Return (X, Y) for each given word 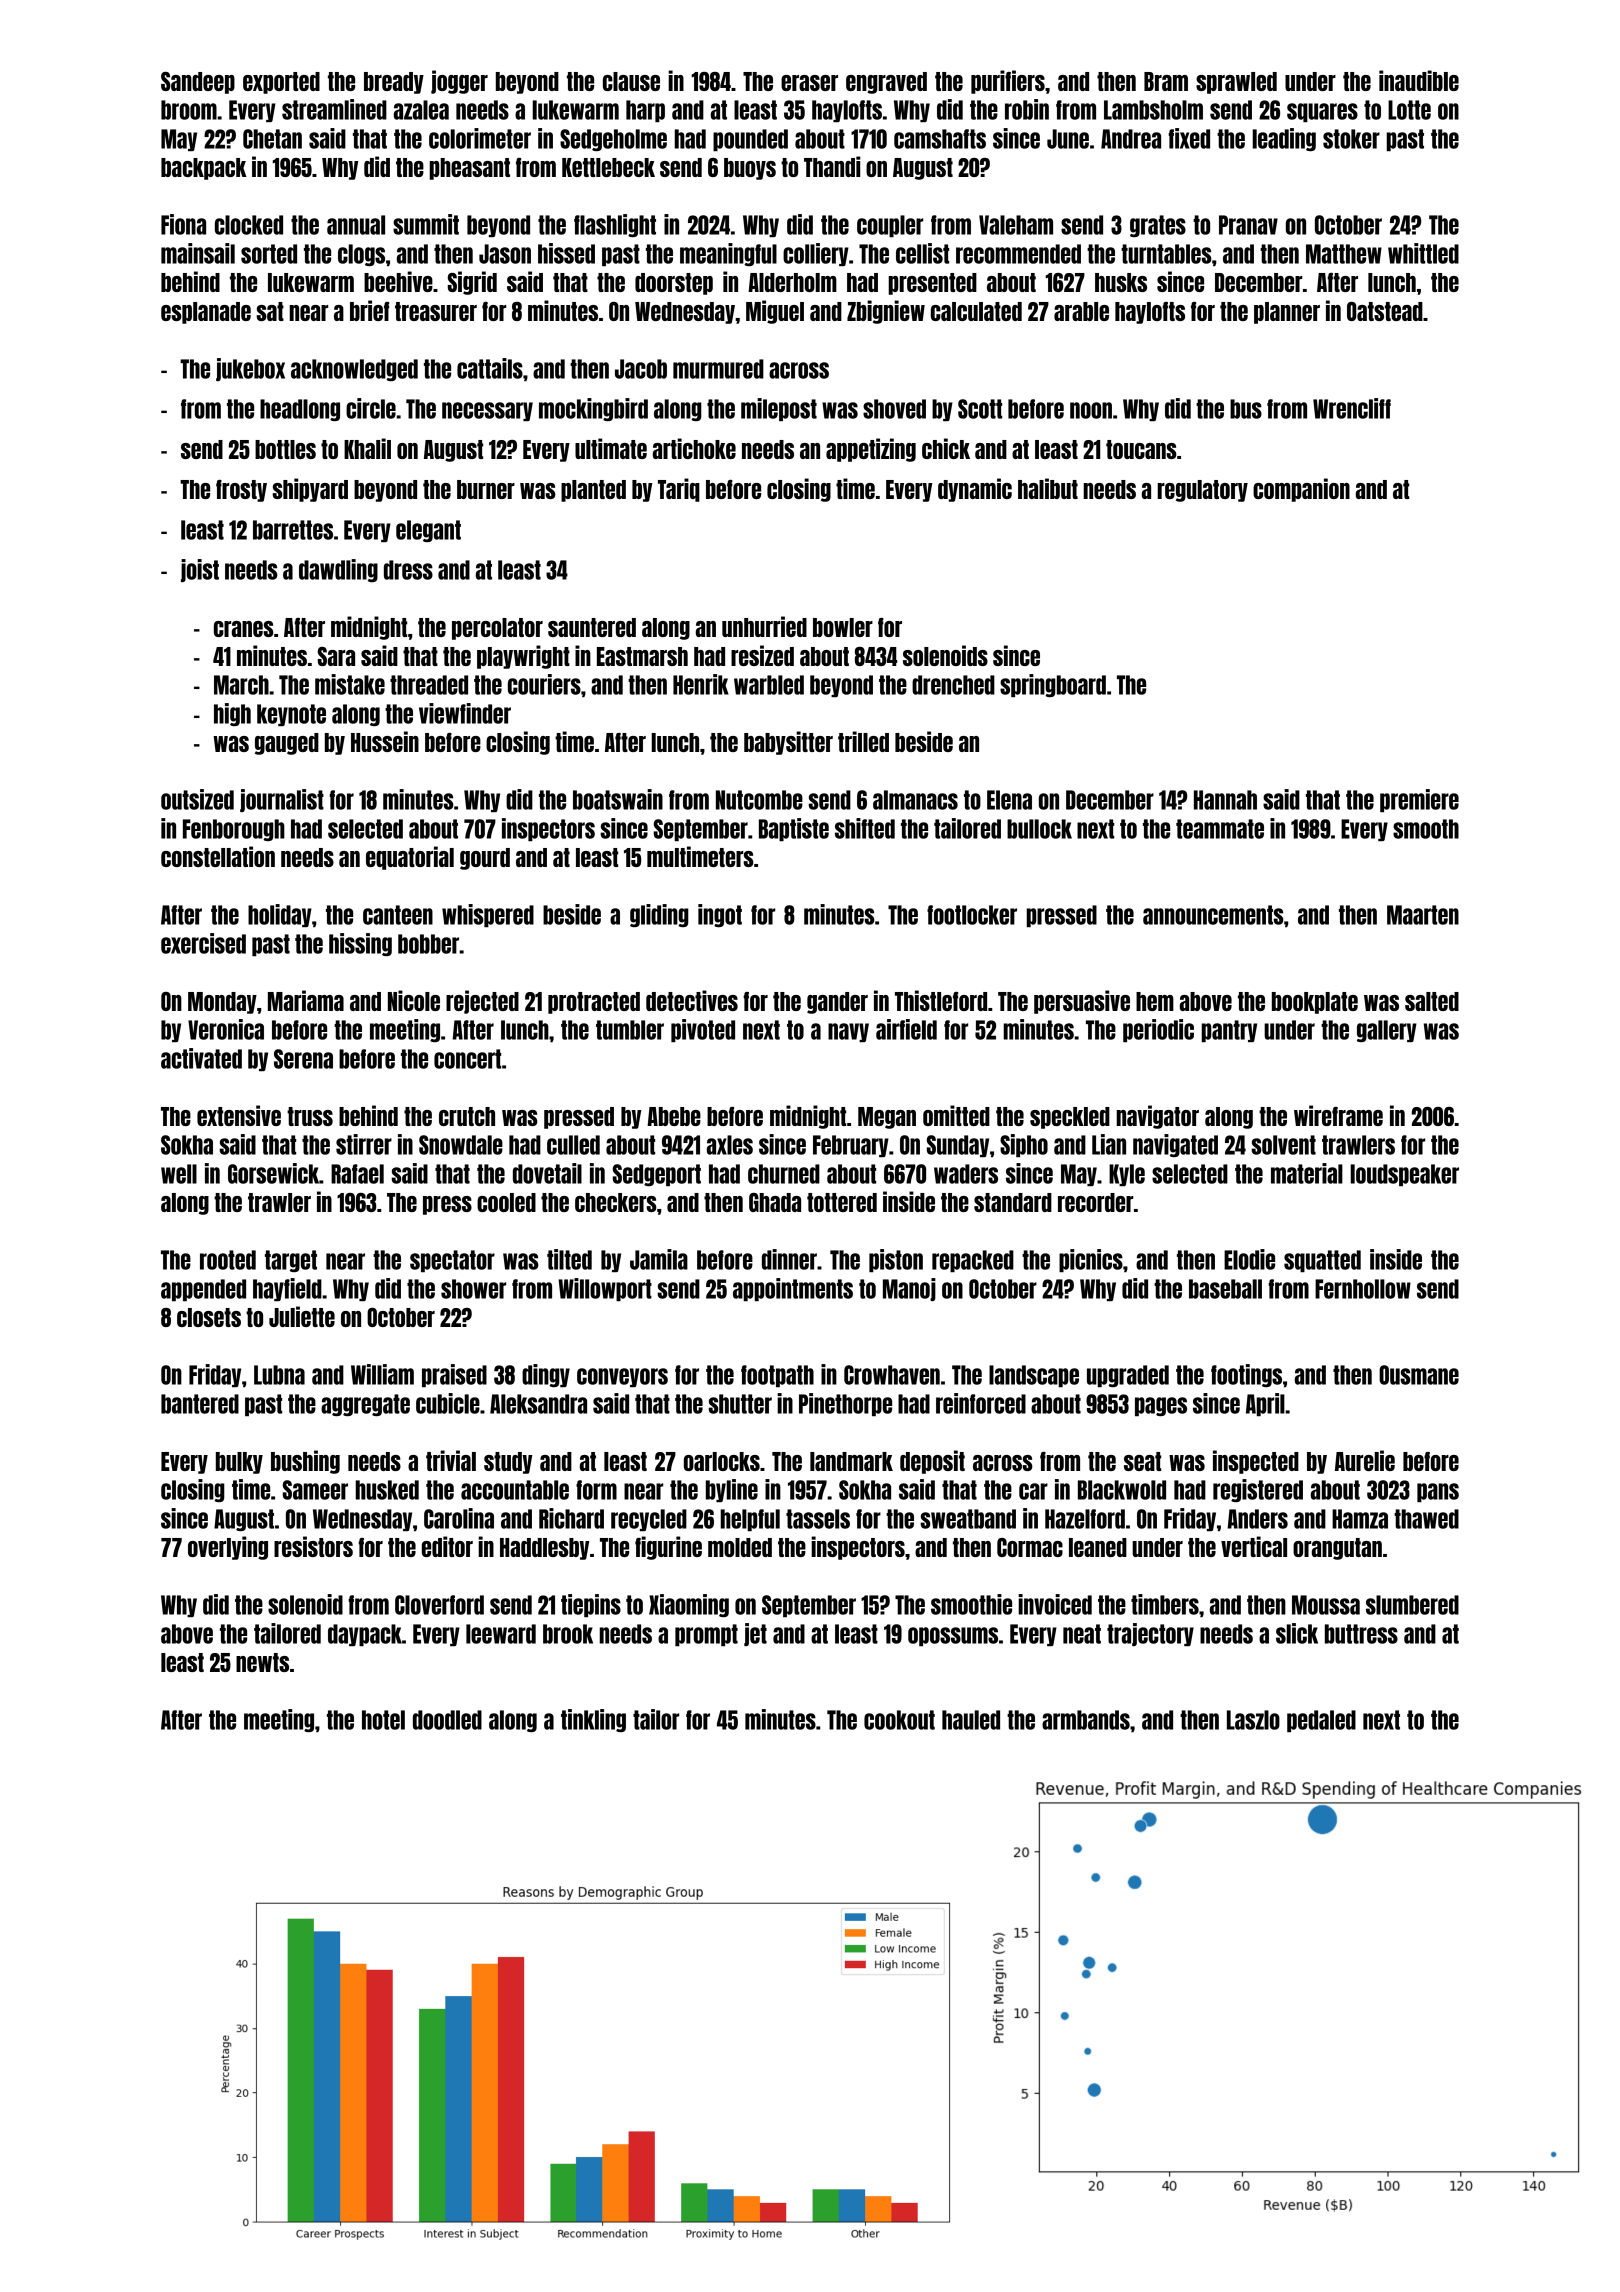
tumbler (630, 1030)
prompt (706, 1635)
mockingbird (593, 409)
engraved (886, 83)
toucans (1141, 449)
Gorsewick (273, 1173)
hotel (383, 1720)
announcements (1213, 915)
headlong (300, 410)
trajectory (1150, 1634)
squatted (1322, 1261)
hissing (360, 944)
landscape (1034, 1376)
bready (394, 83)
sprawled (1236, 83)
